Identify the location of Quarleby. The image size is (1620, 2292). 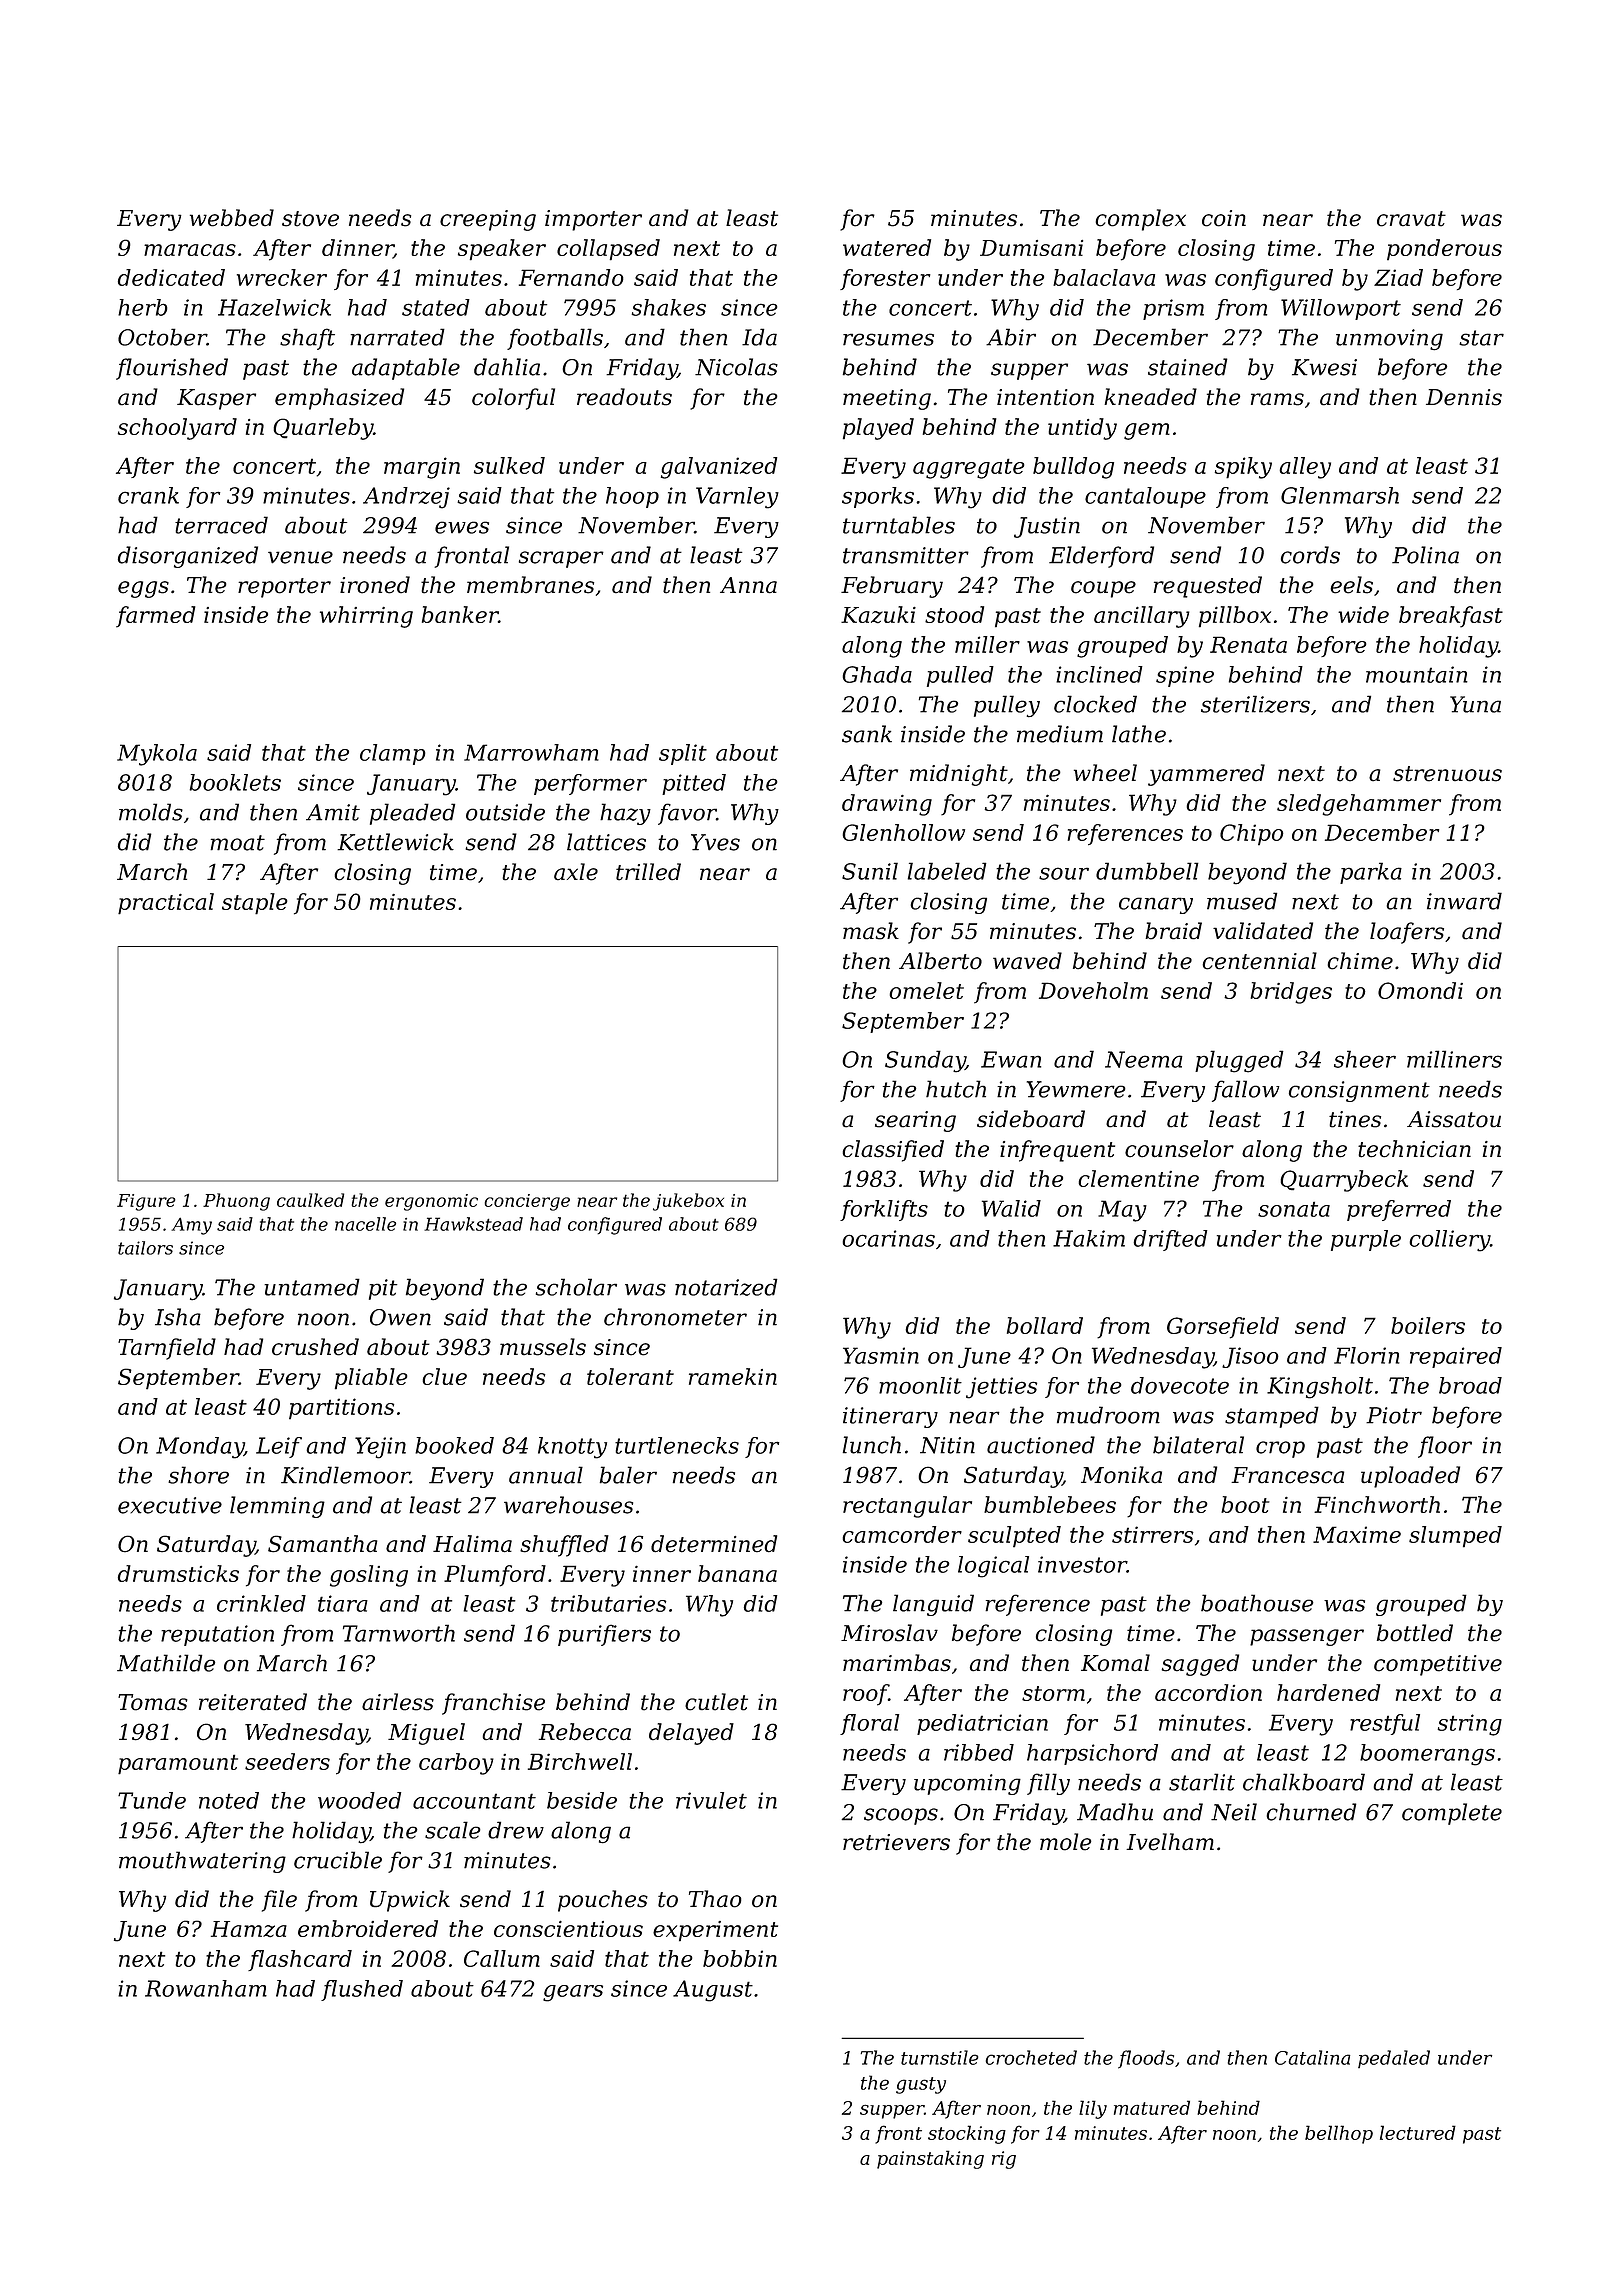
(323, 429).
